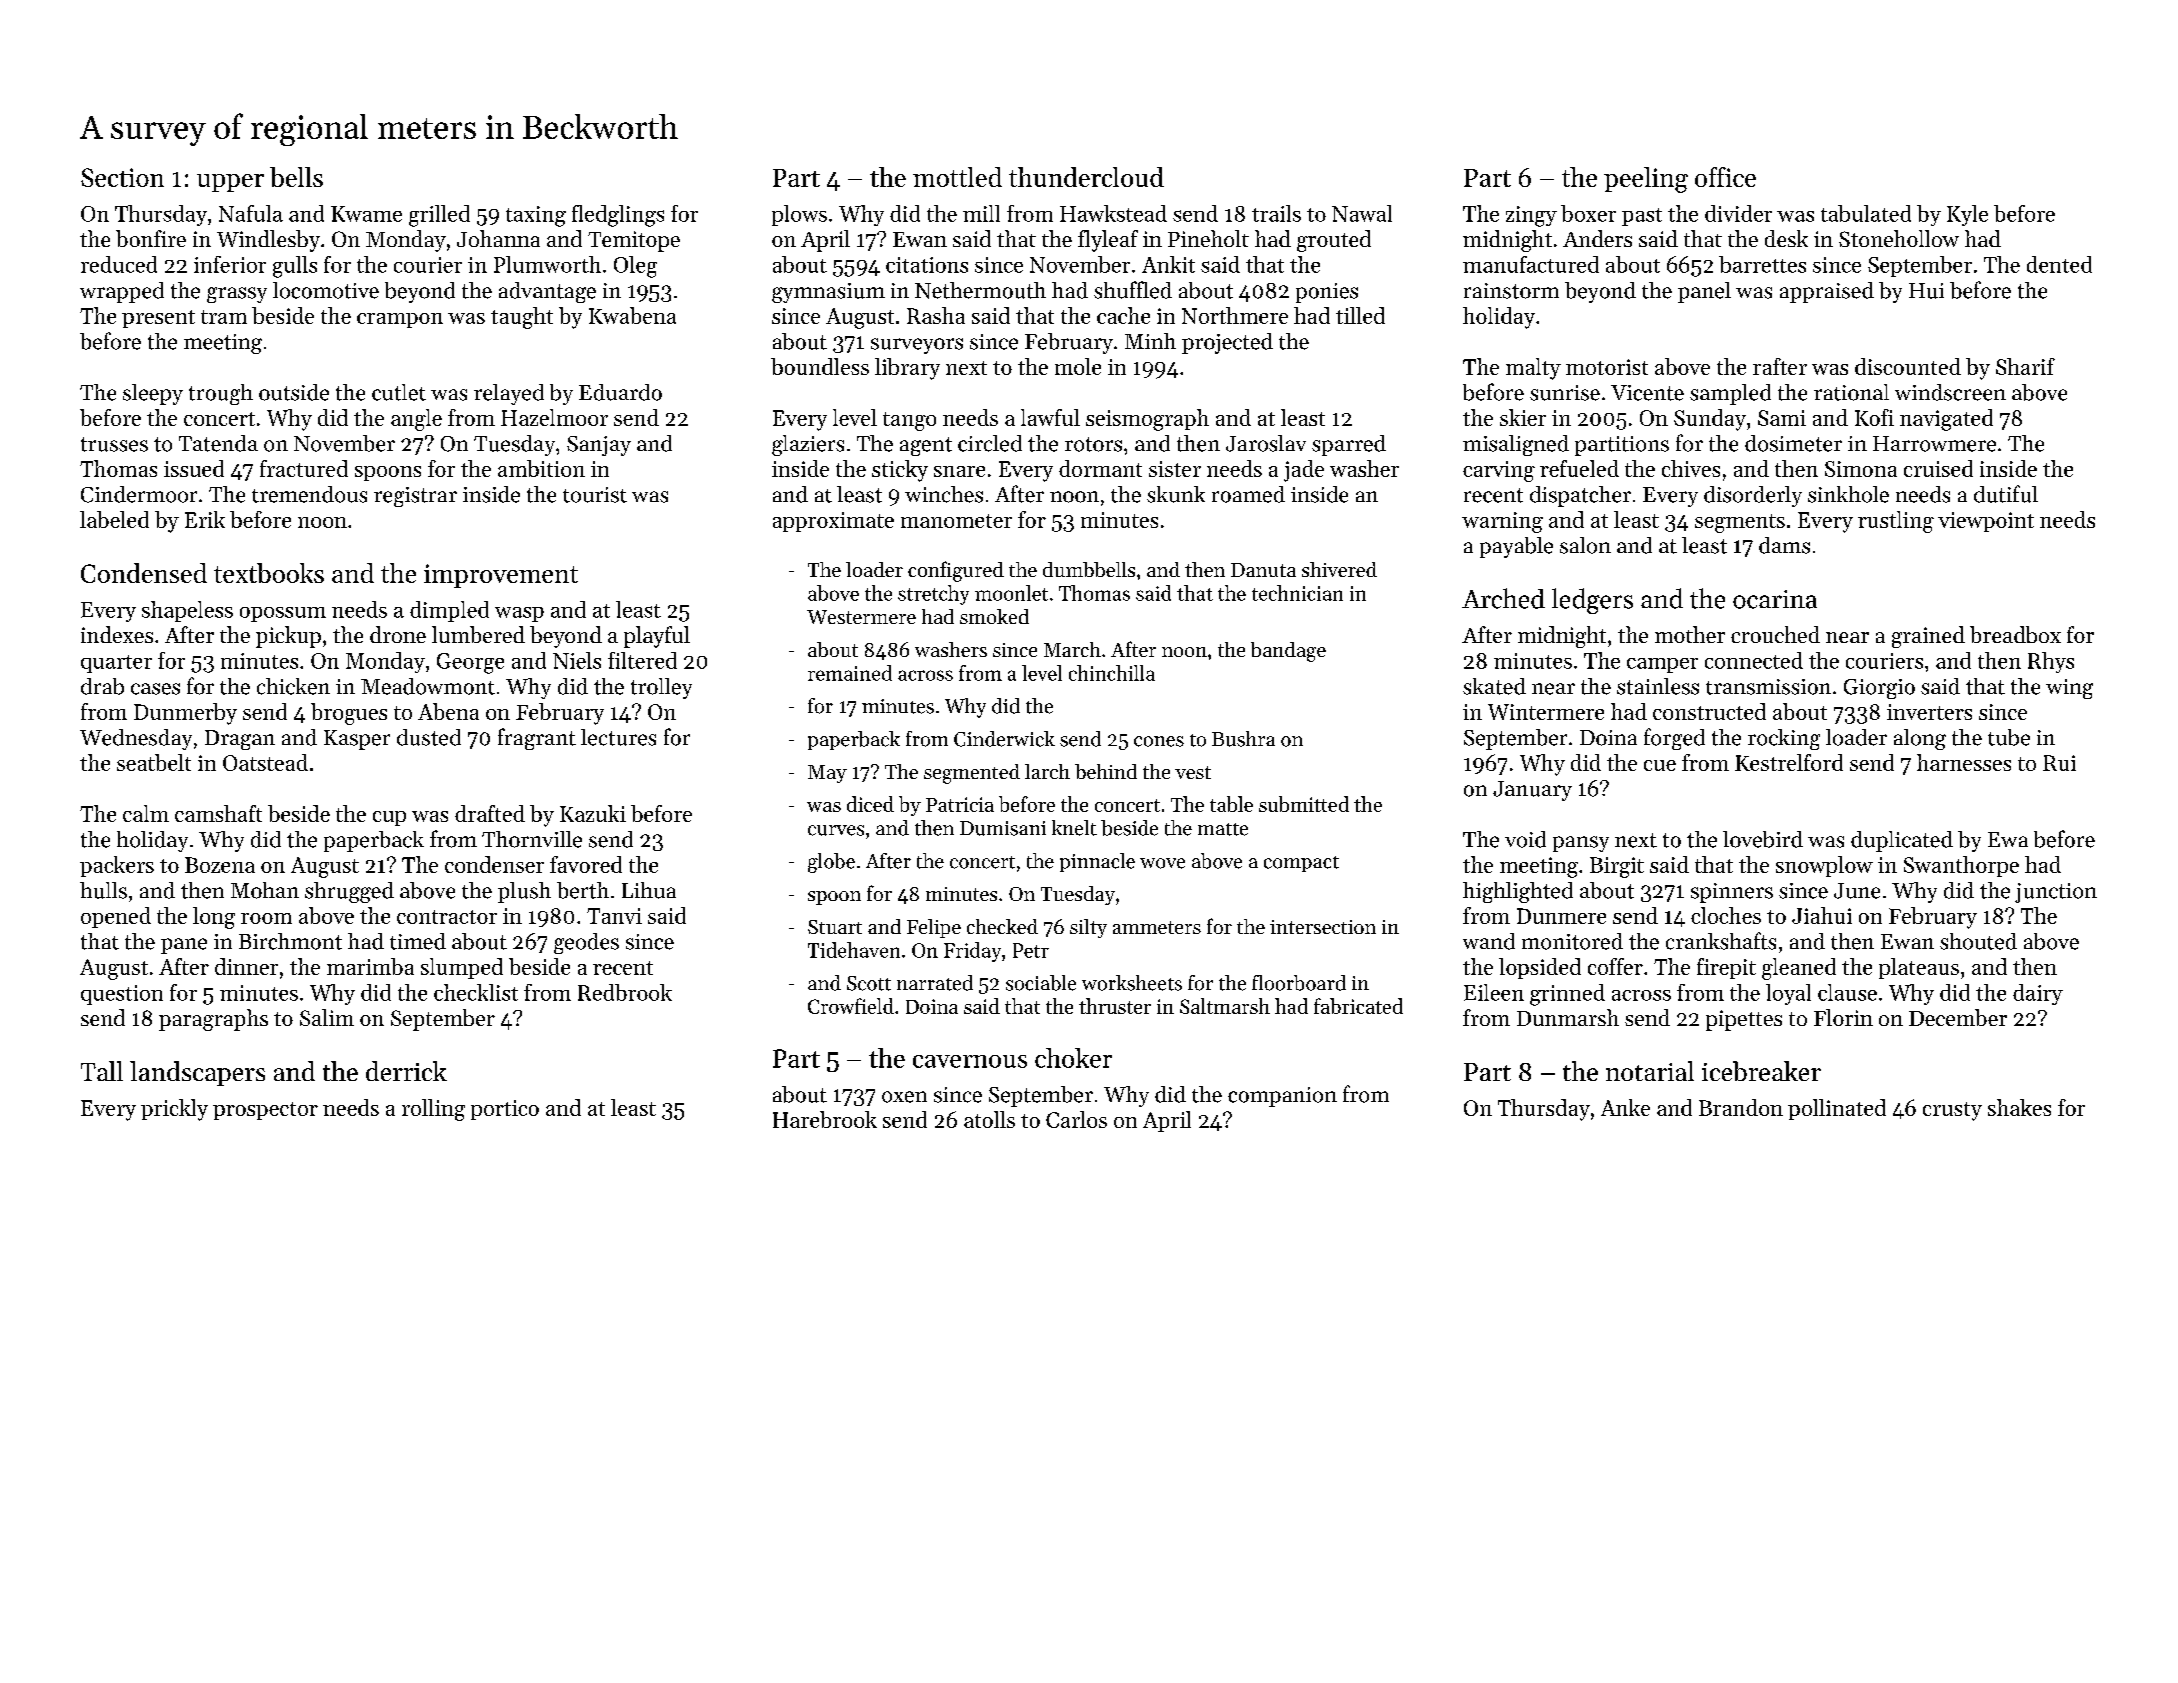 This screenshot has width=2178, height=1683. Describe the element at coordinates (1106, 771) in the screenshot. I see `behind` at that location.
